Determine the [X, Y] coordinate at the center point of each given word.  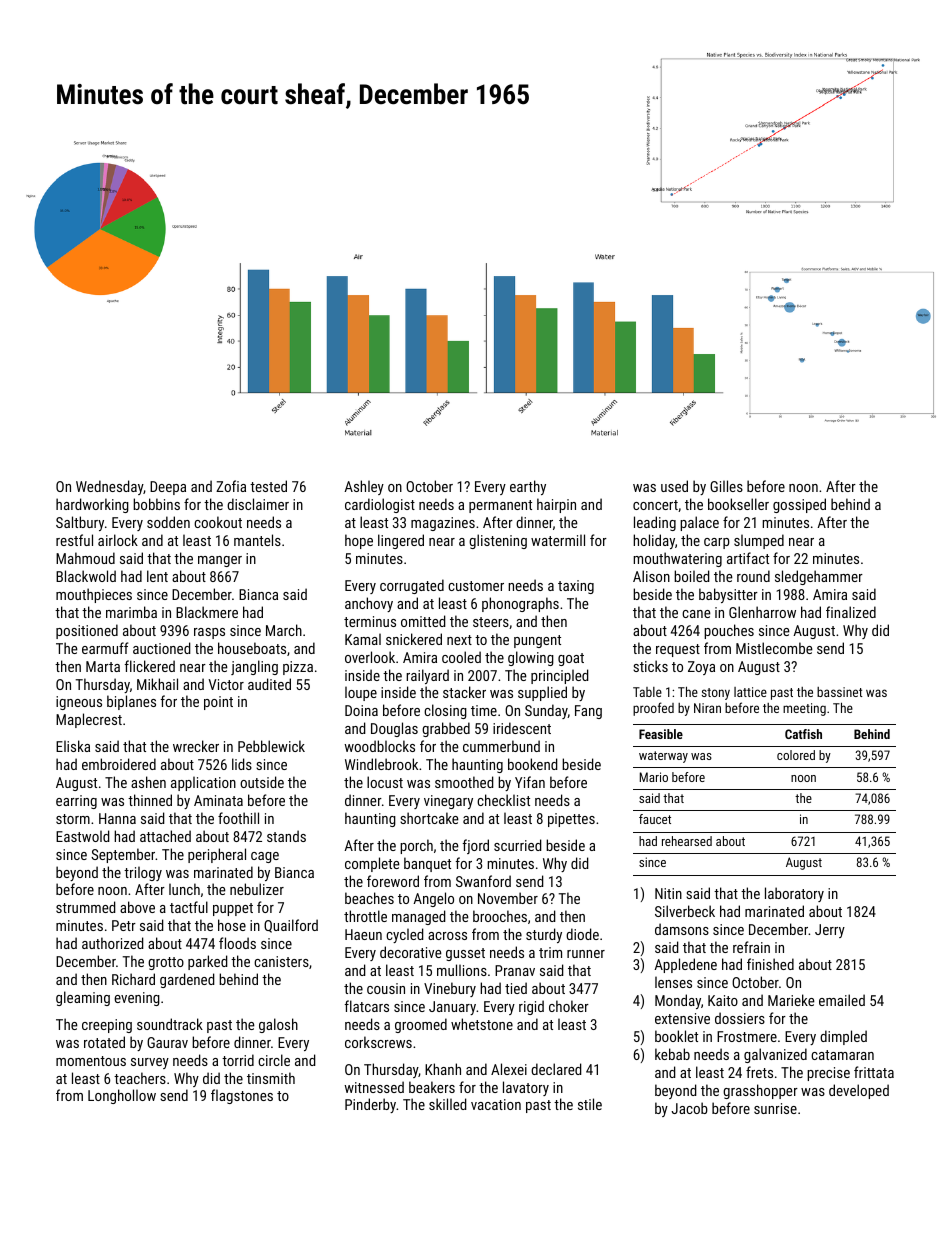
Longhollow [122, 1096]
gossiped [799, 505]
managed [419, 917]
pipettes [571, 820]
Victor [226, 684]
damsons [682, 929]
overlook [370, 657]
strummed [86, 907]
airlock [118, 540]
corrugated [412, 586]
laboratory [794, 894]
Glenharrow [762, 612]
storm [73, 819]
